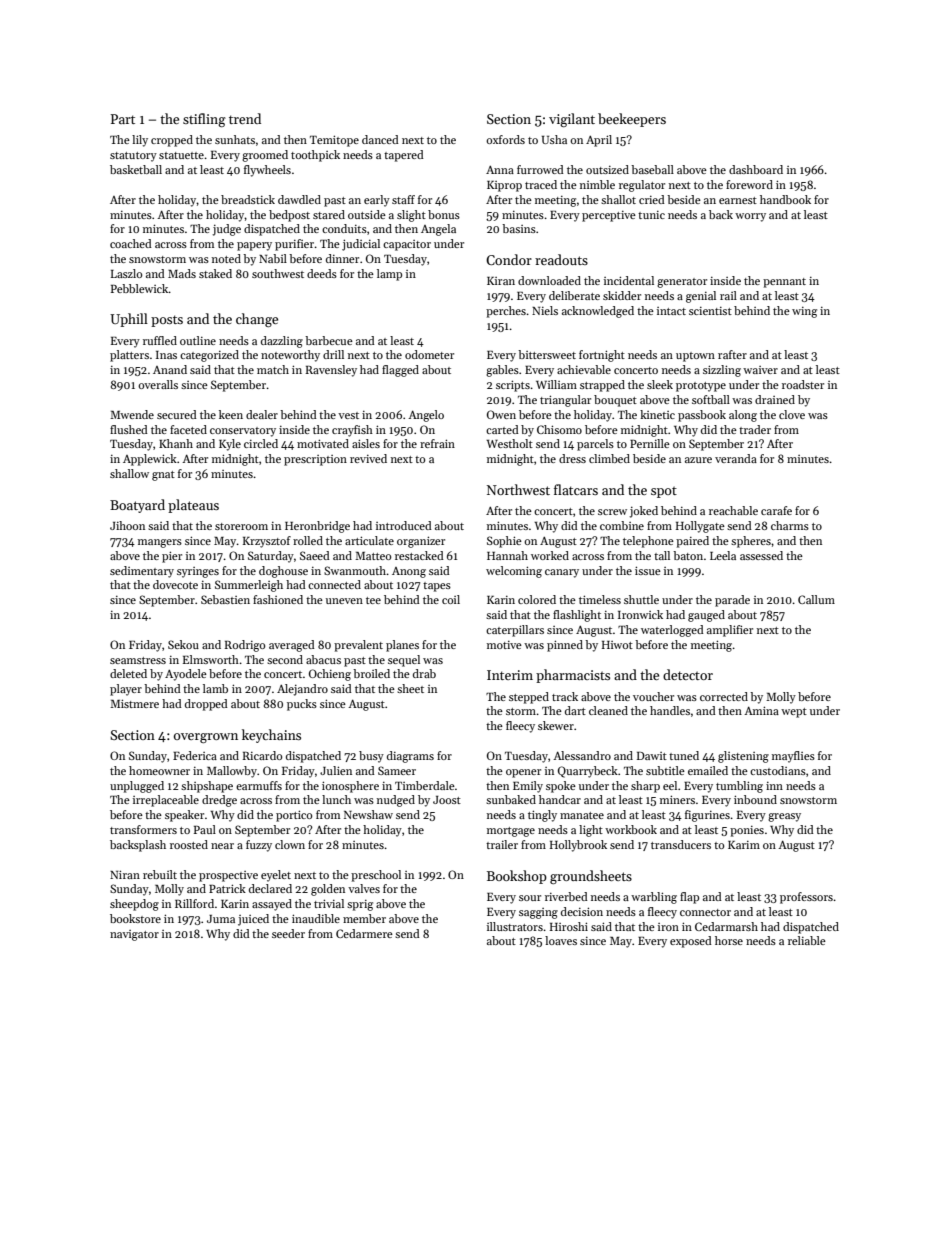 The width and height of the document is (952, 1233). I want to click on Leela, so click(723, 555).
